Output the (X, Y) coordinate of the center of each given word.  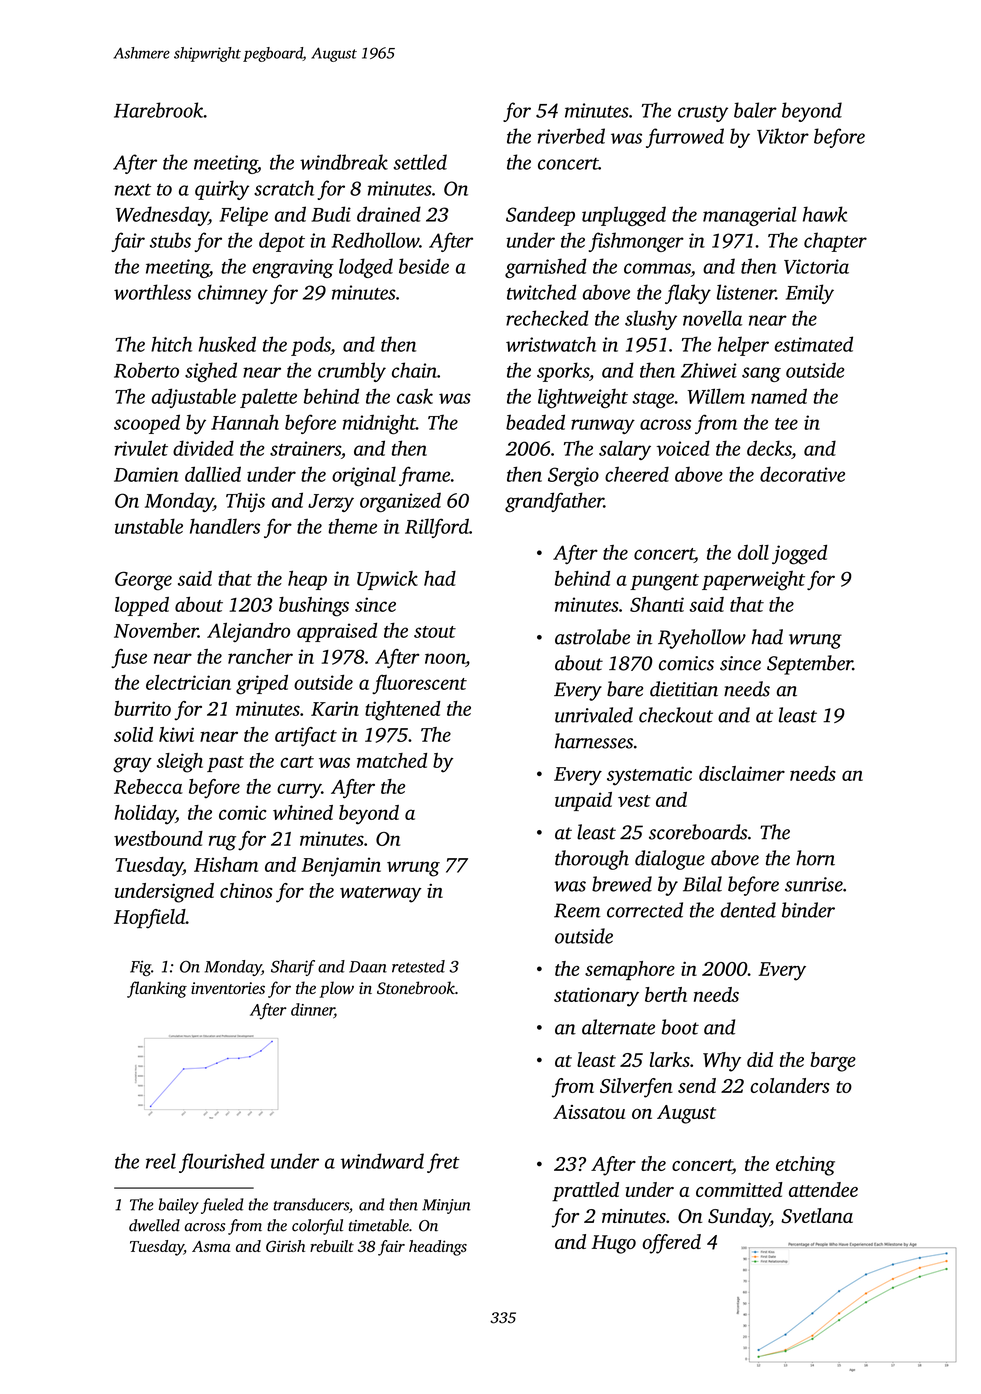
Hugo (614, 1244)
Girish (285, 1246)
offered (672, 1244)
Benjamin (341, 867)
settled (420, 162)
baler (755, 110)
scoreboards (698, 832)
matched (392, 760)
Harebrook (159, 110)
